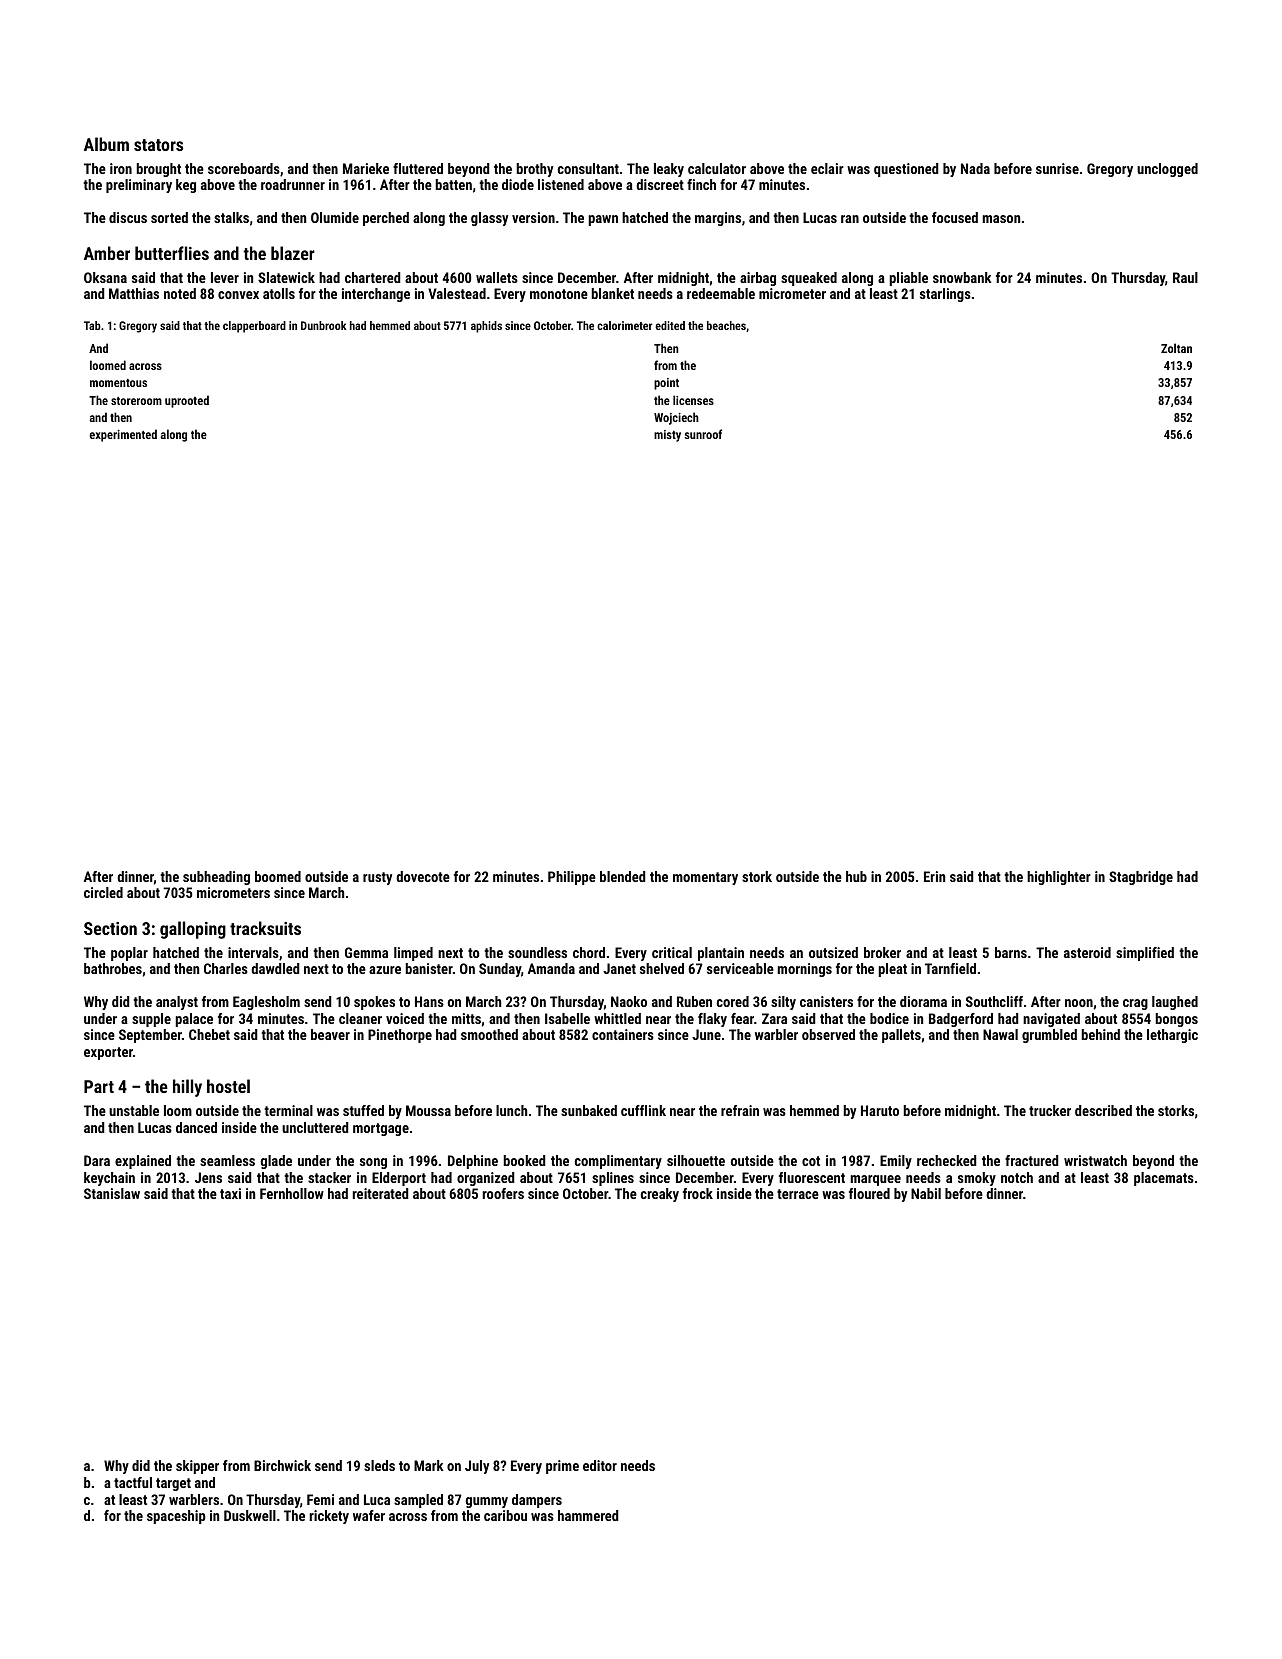 Image resolution: width=1282 pixels, height=1659 pixels. I want to click on leaky, so click(669, 170).
